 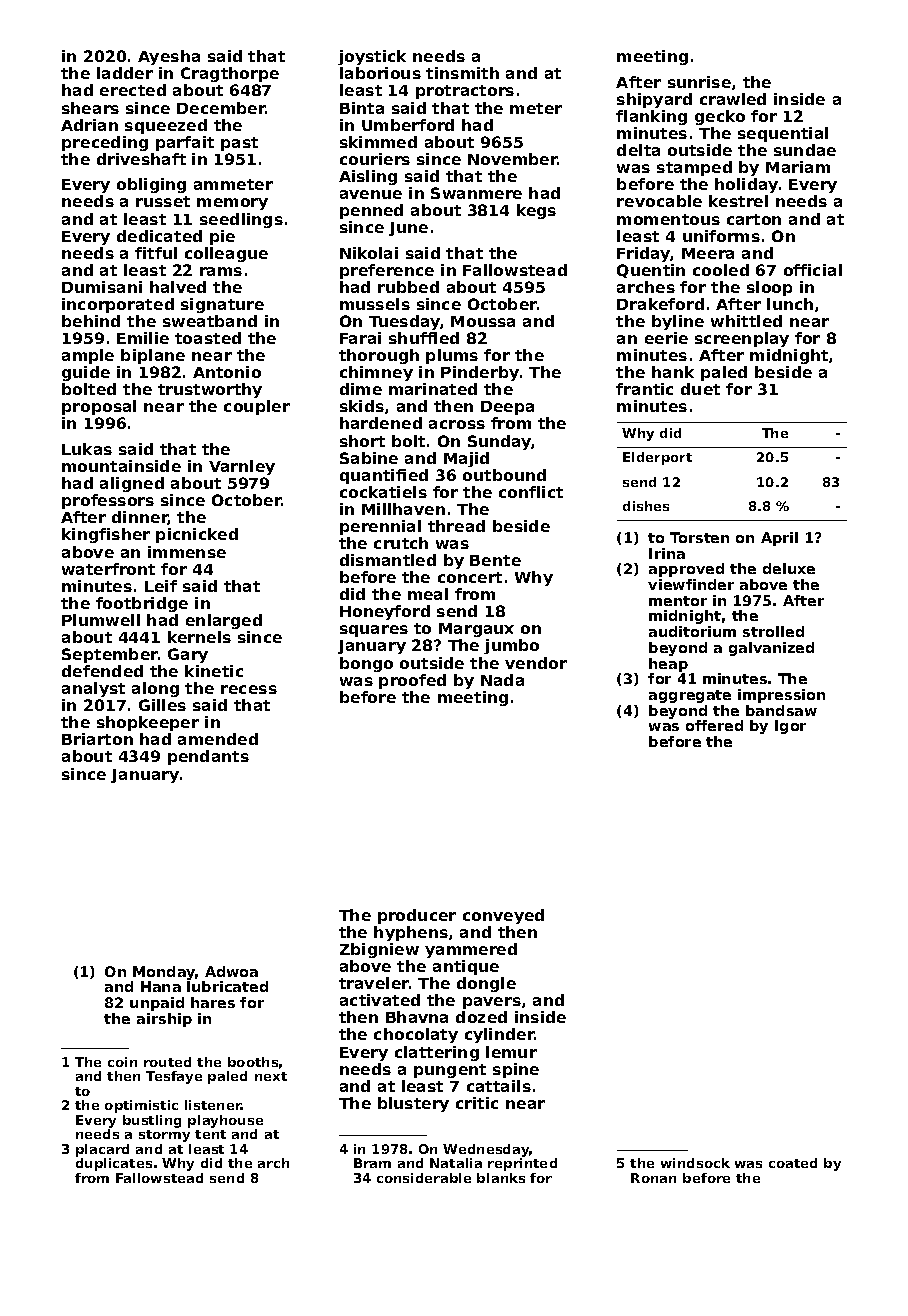 What do you see at coordinates (503, 916) in the page?
I see `conveyed` at bounding box center [503, 916].
